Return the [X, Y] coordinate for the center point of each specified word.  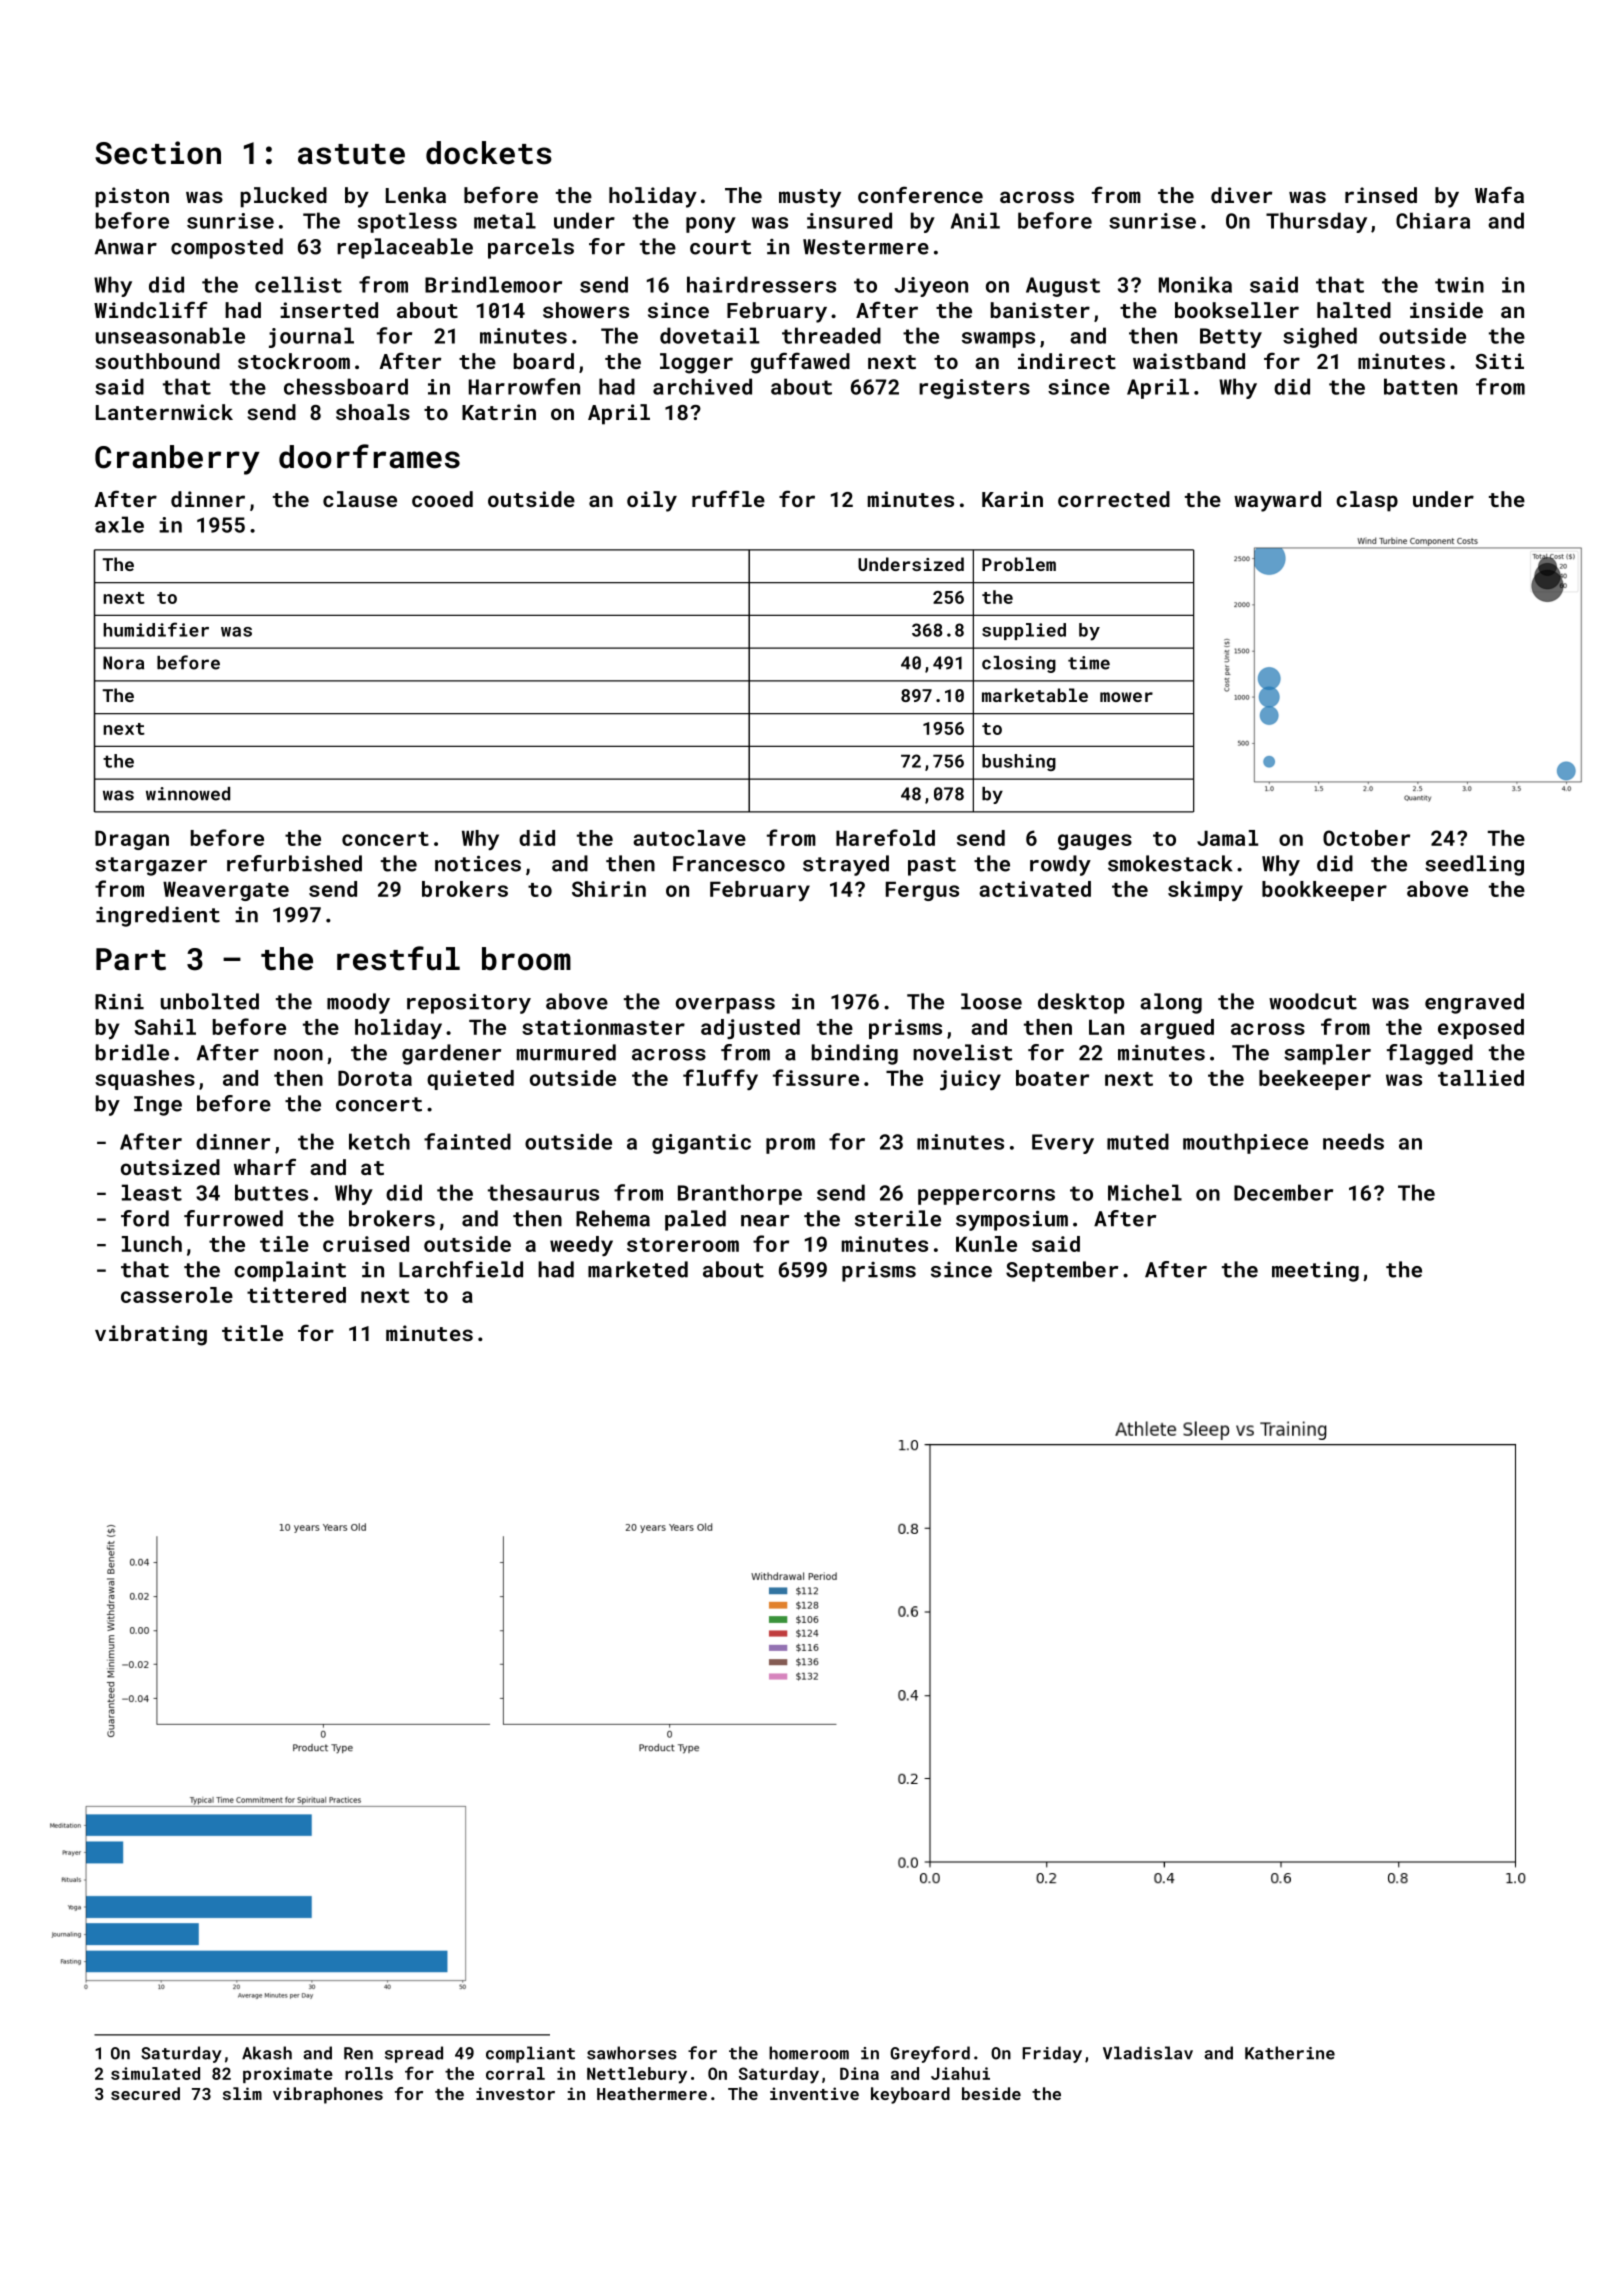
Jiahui [960, 2073]
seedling [1474, 865]
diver [1241, 195]
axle [119, 524]
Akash [267, 2053]
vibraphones [328, 2095]
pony [711, 225]
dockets [489, 153]
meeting [1315, 1271]
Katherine [1290, 2053]
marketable [1035, 695]
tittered [296, 1295]
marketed [638, 1269]
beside [991, 2093]
